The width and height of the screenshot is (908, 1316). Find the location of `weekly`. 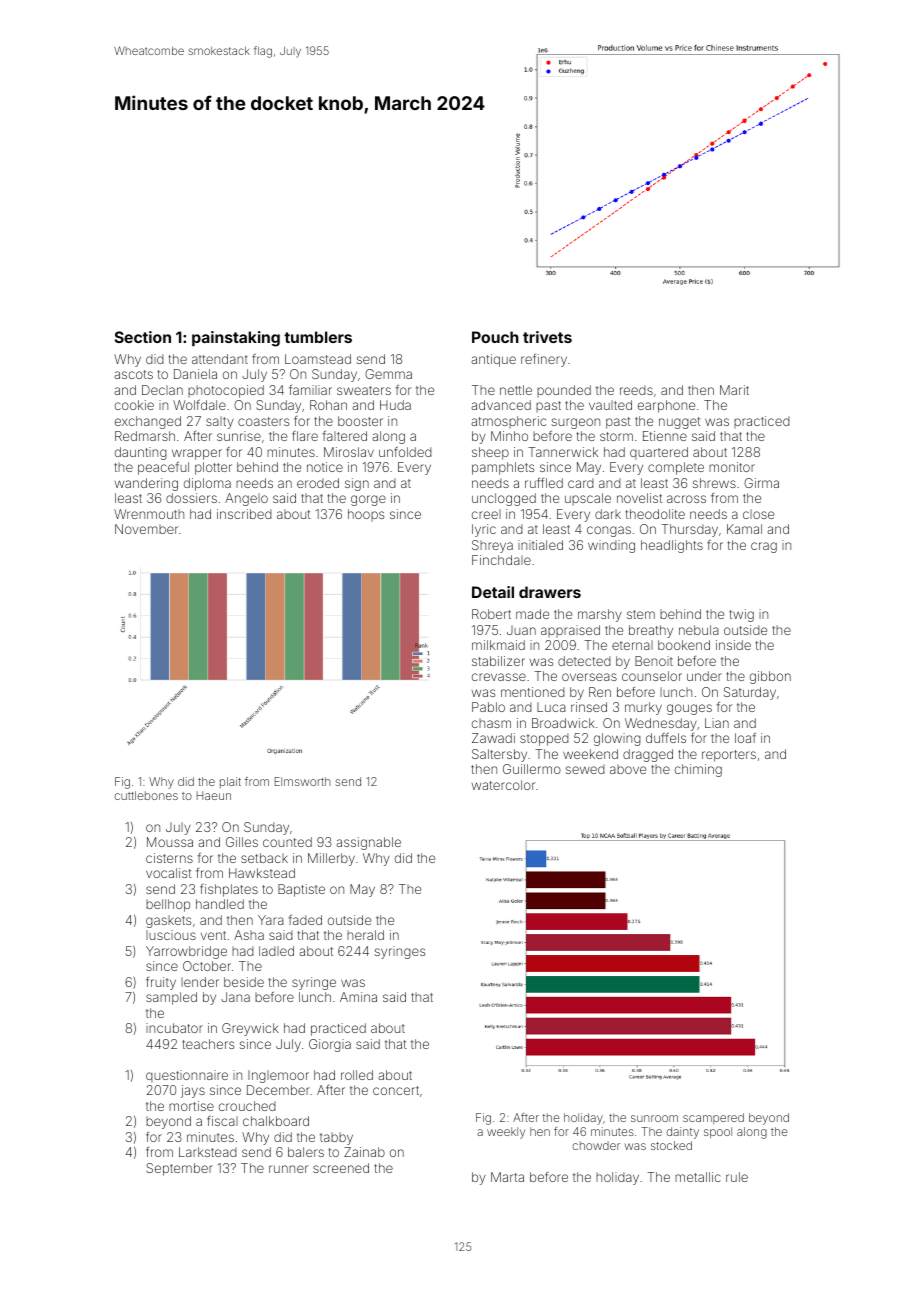

weekly is located at coordinates (506, 1133).
